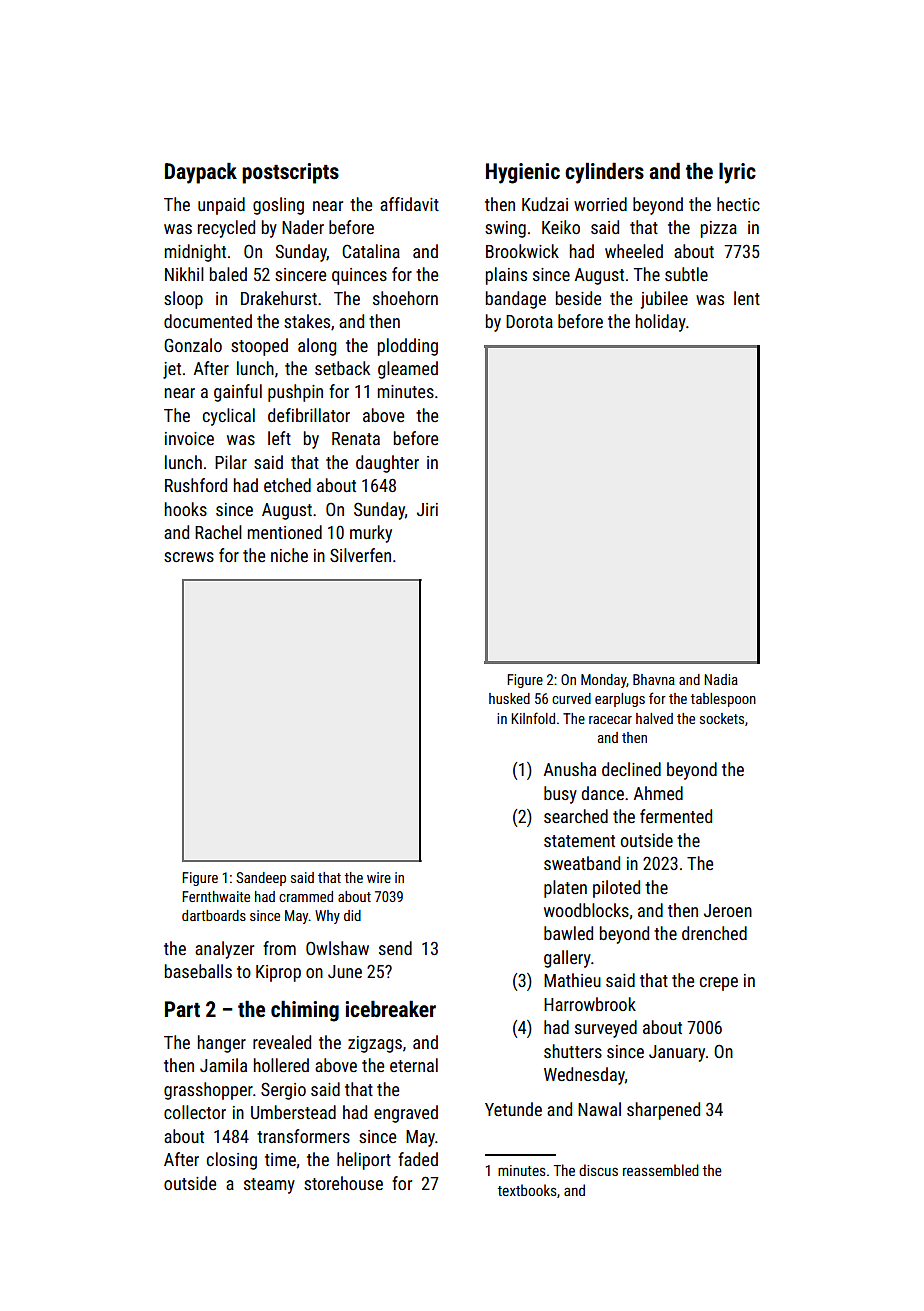 This document has height=1311, width=924. Describe the element at coordinates (661, 1170) in the document. I see `reassembled` at that location.
